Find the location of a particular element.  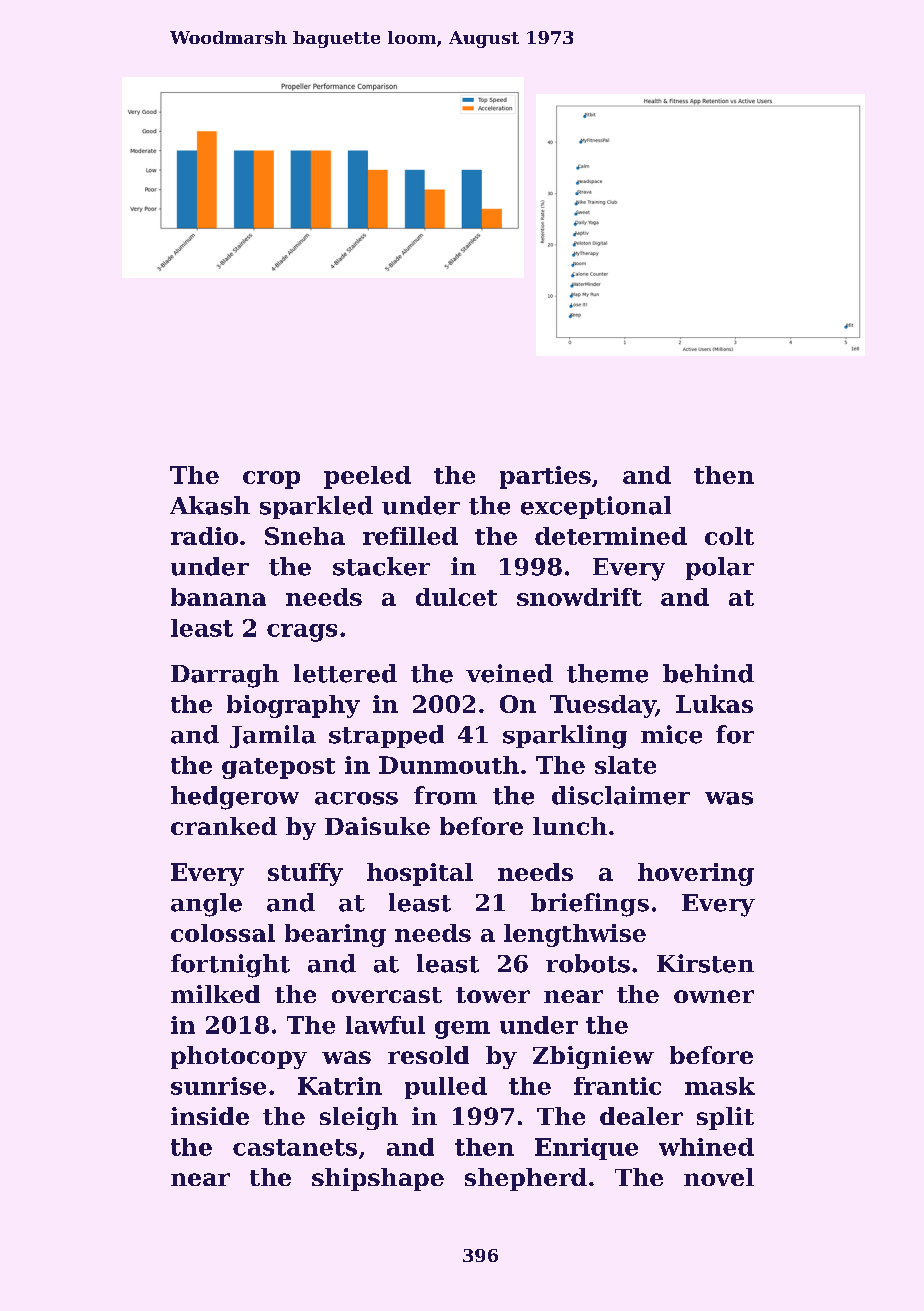

owner is located at coordinates (714, 996).
